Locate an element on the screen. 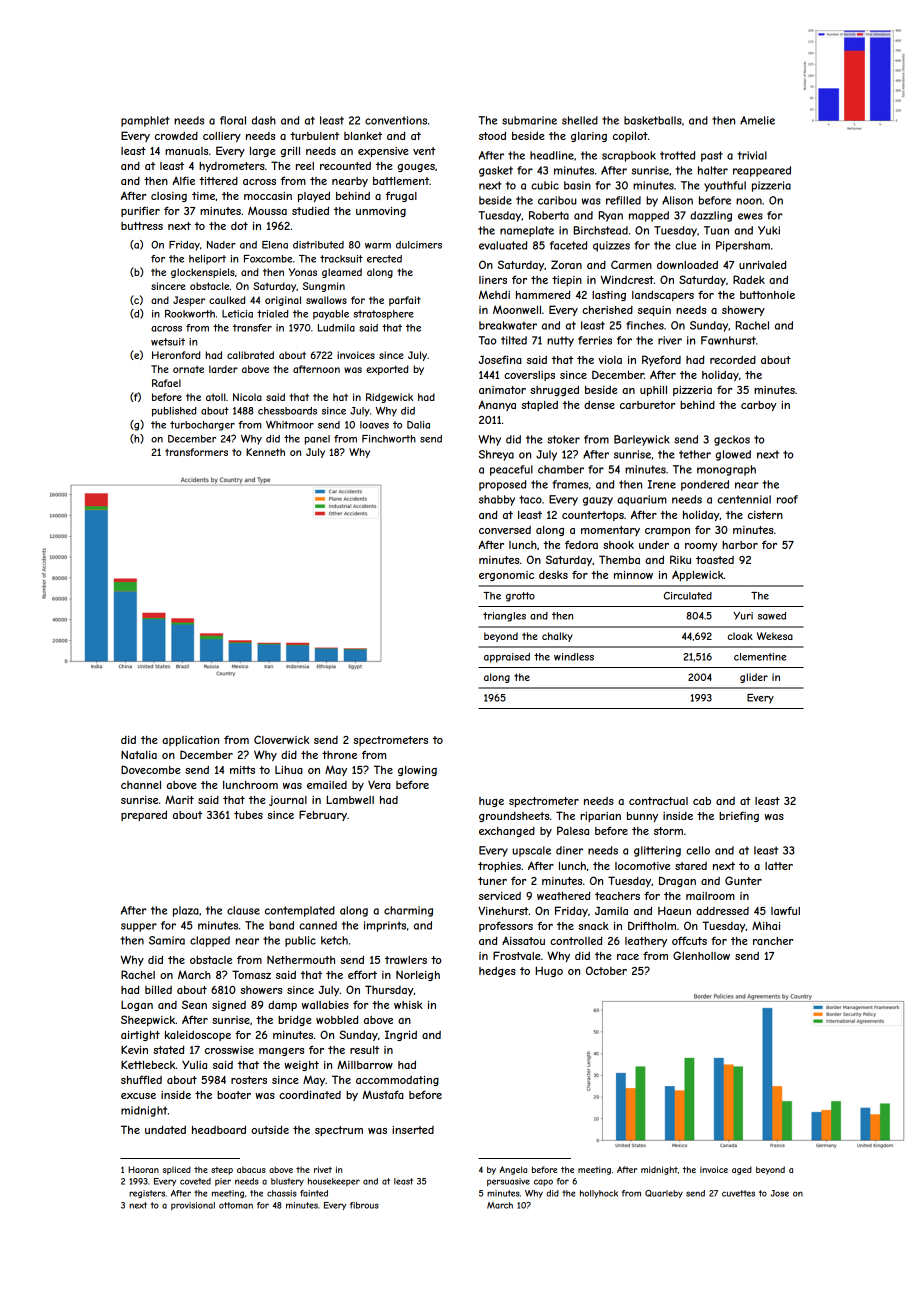 The image size is (924, 1308). Haoran is located at coordinates (143, 1169).
